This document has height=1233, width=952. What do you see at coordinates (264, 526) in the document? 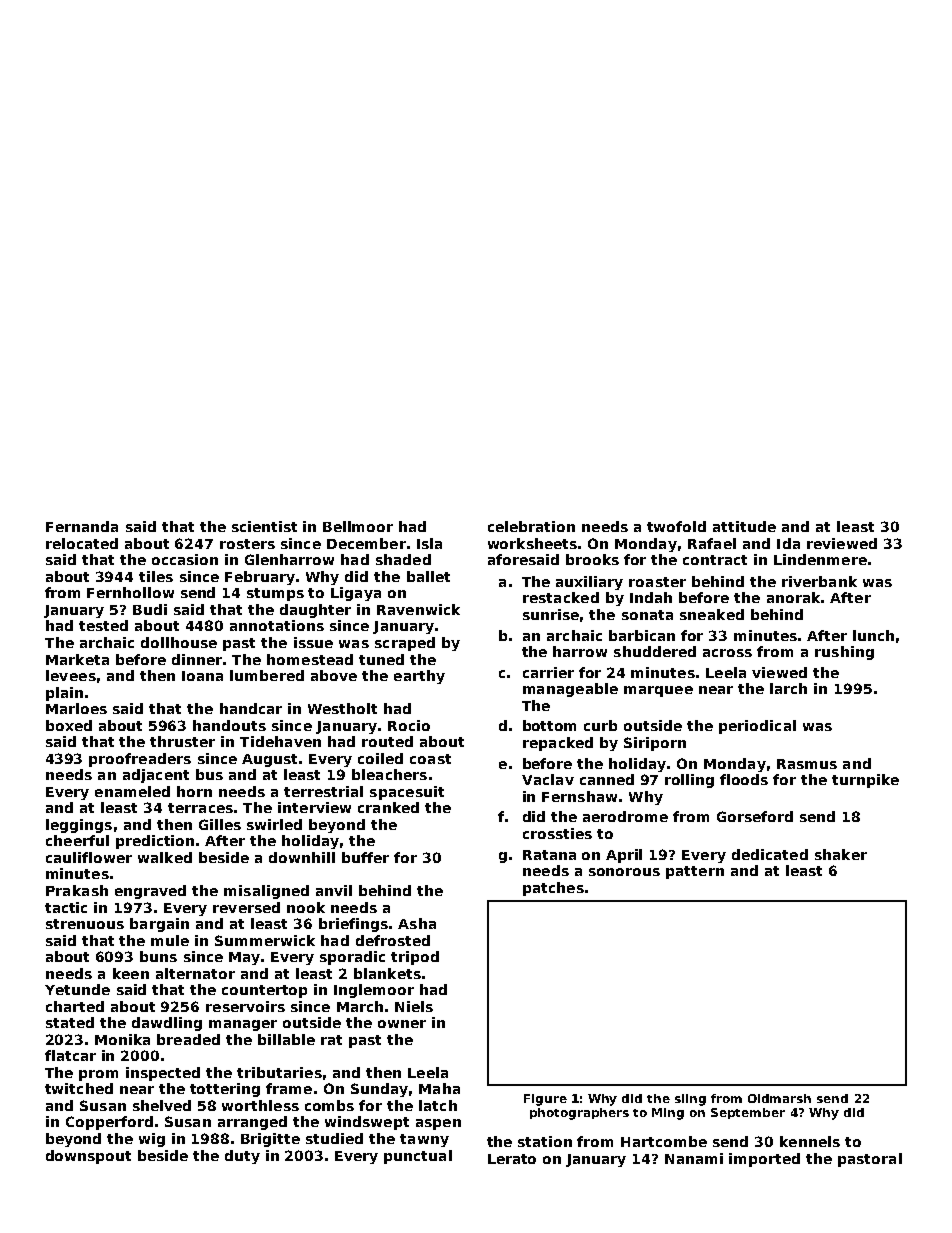
I see `scientist` at bounding box center [264, 526].
